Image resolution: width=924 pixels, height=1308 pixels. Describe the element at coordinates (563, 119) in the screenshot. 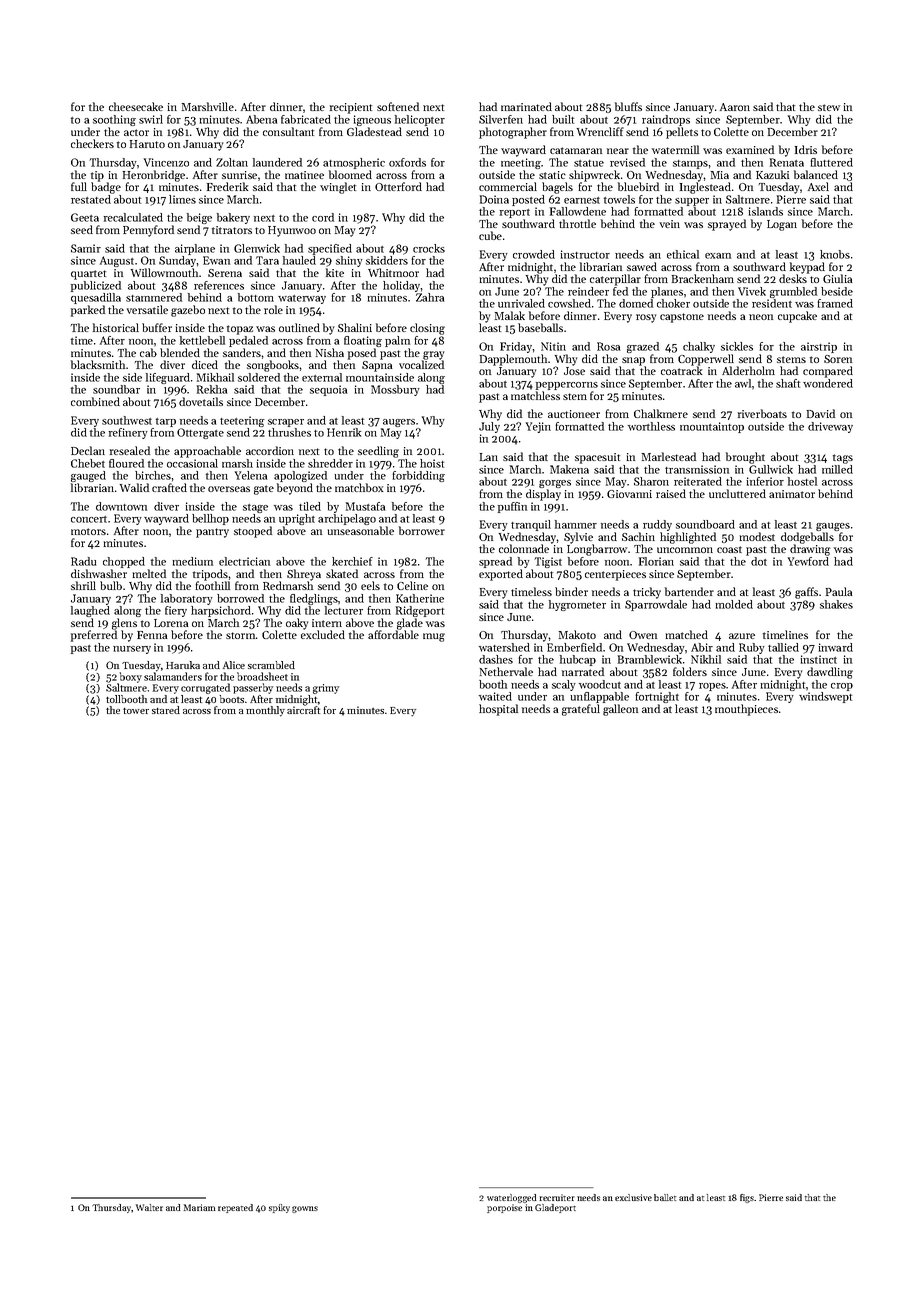

I see `built` at that location.
